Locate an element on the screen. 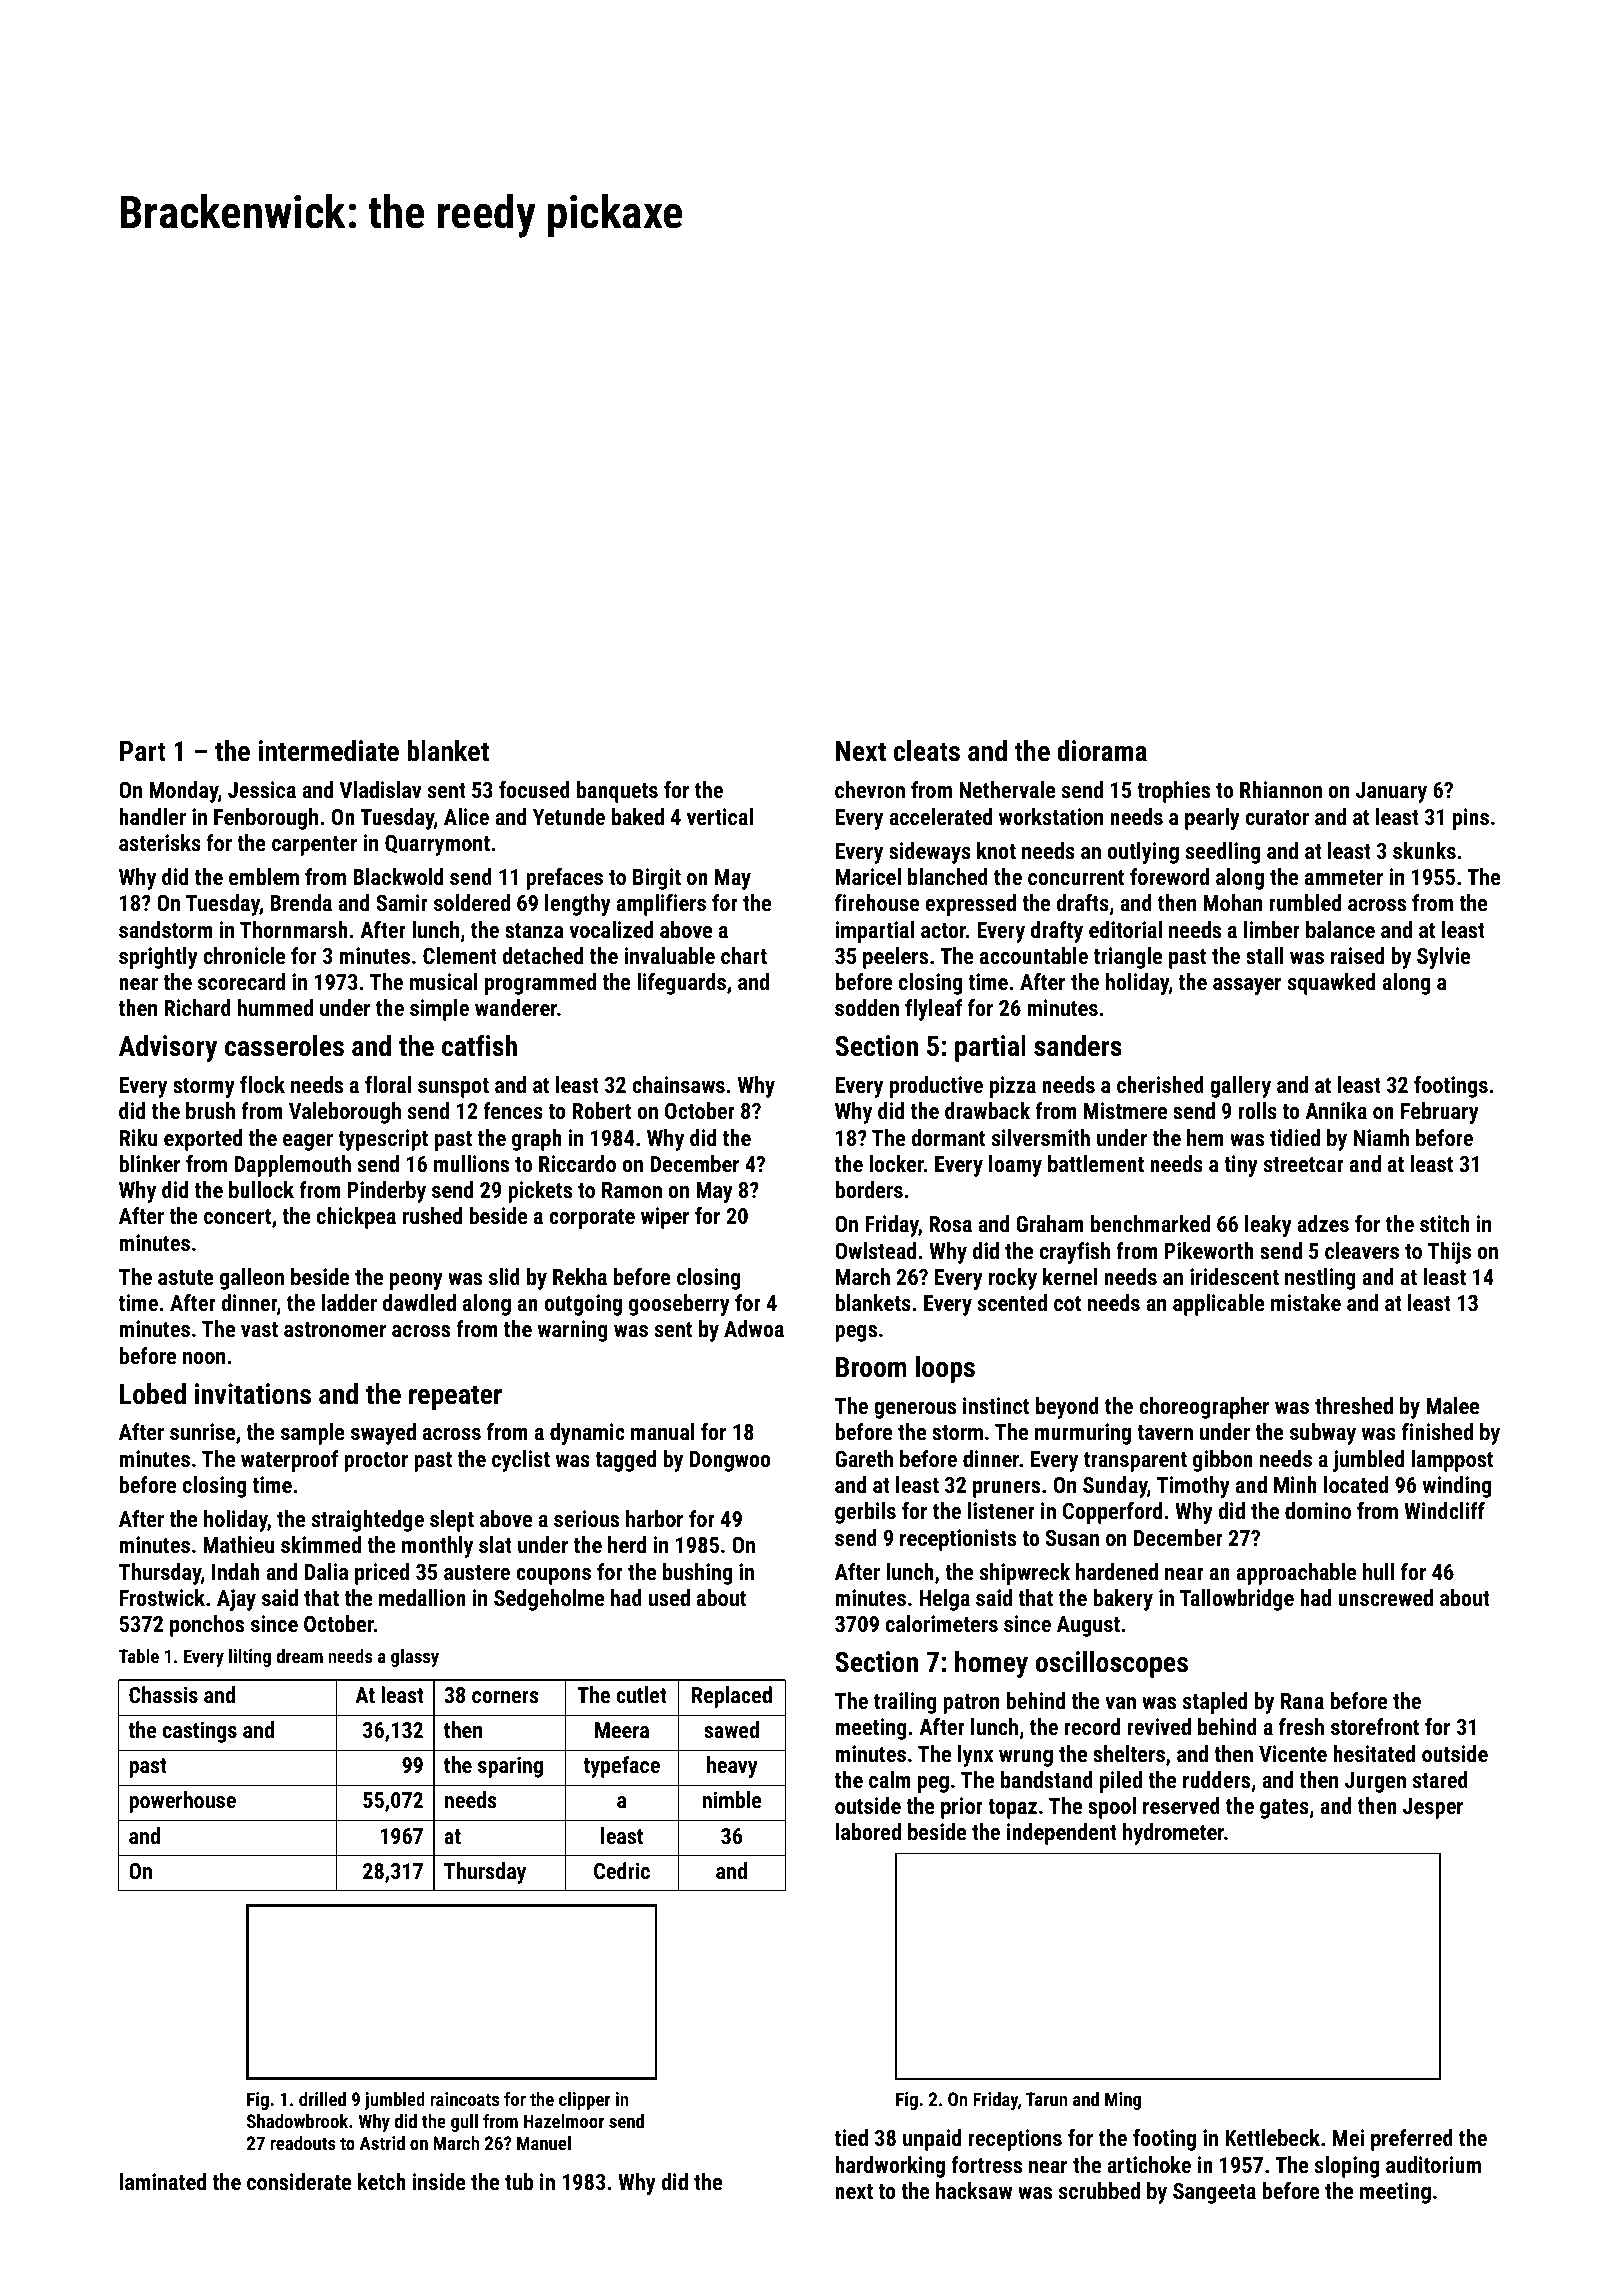 This screenshot has height=2292, width=1620. noon is located at coordinates (204, 1358).
